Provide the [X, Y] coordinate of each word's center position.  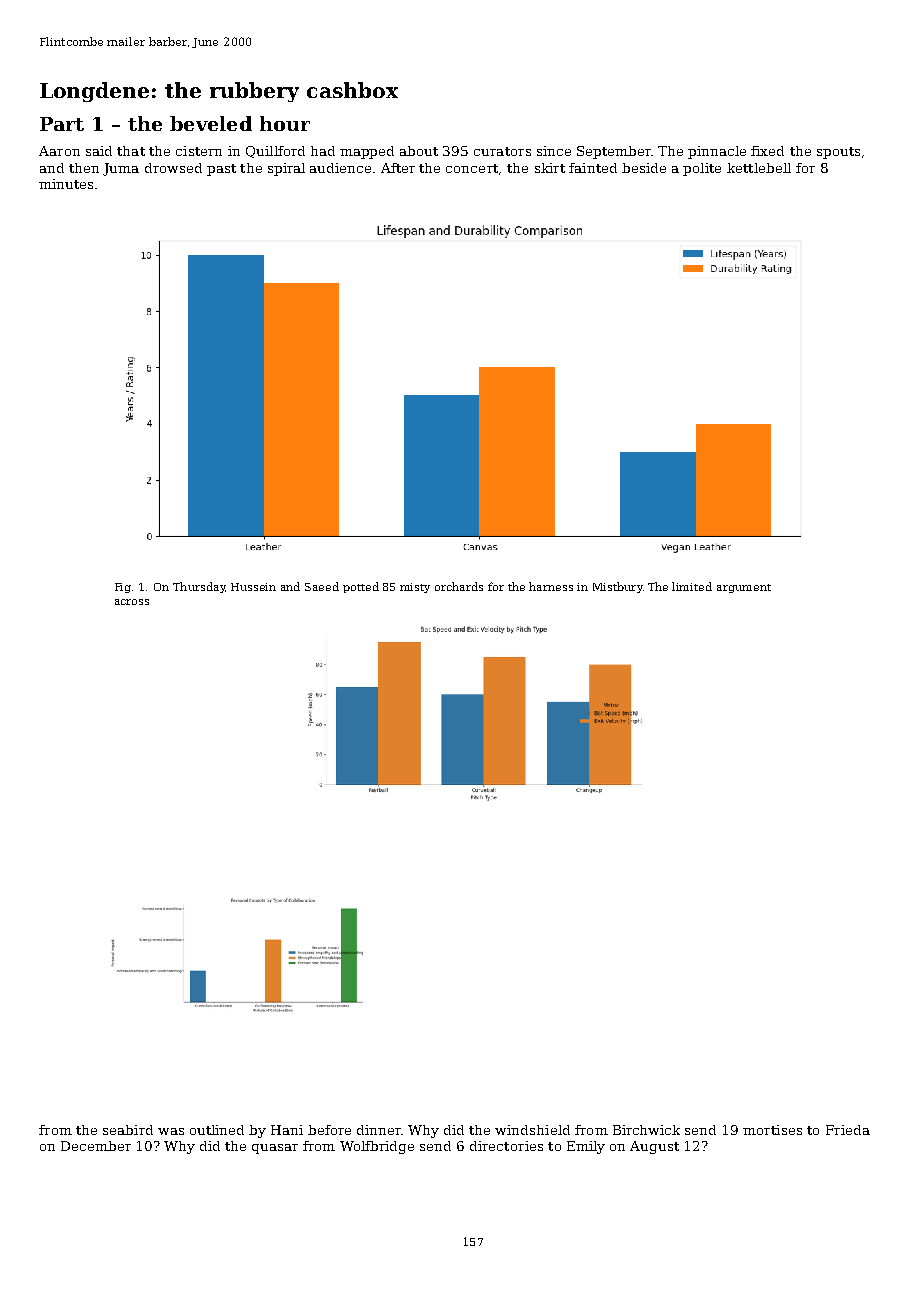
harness [551, 586]
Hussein [253, 587]
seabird [128, 1130]
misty [415, 588]
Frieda [848, 1130]
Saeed [322, 586]
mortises [772, 1130]
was [171, 1131]
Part [62, 124]
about [419, 151]
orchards [459, 586]
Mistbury [618, 587]
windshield [532, 1130]
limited [692, 586]
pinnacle [717, 152]
